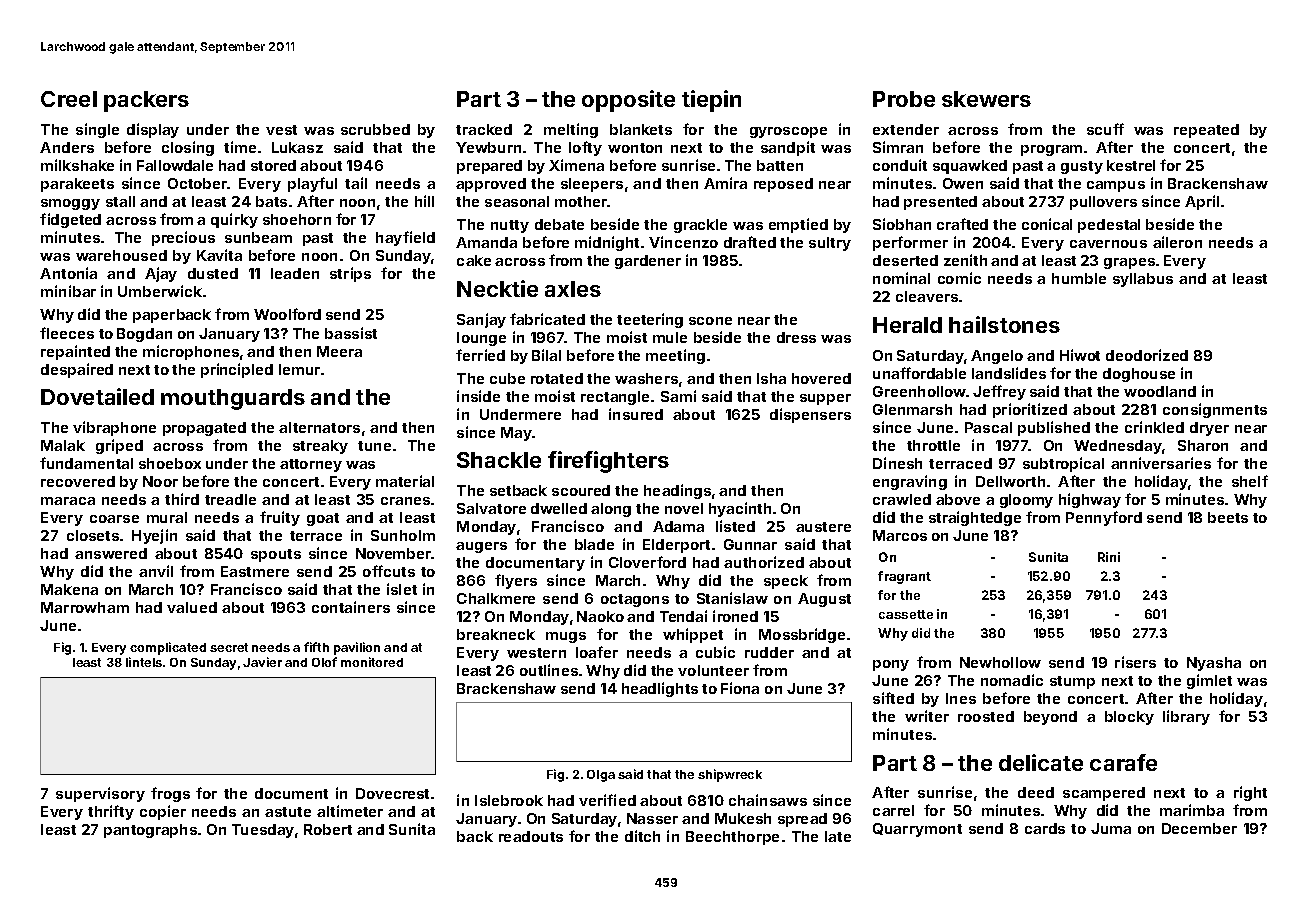  I want to click on Creel, so click(69, 99).
